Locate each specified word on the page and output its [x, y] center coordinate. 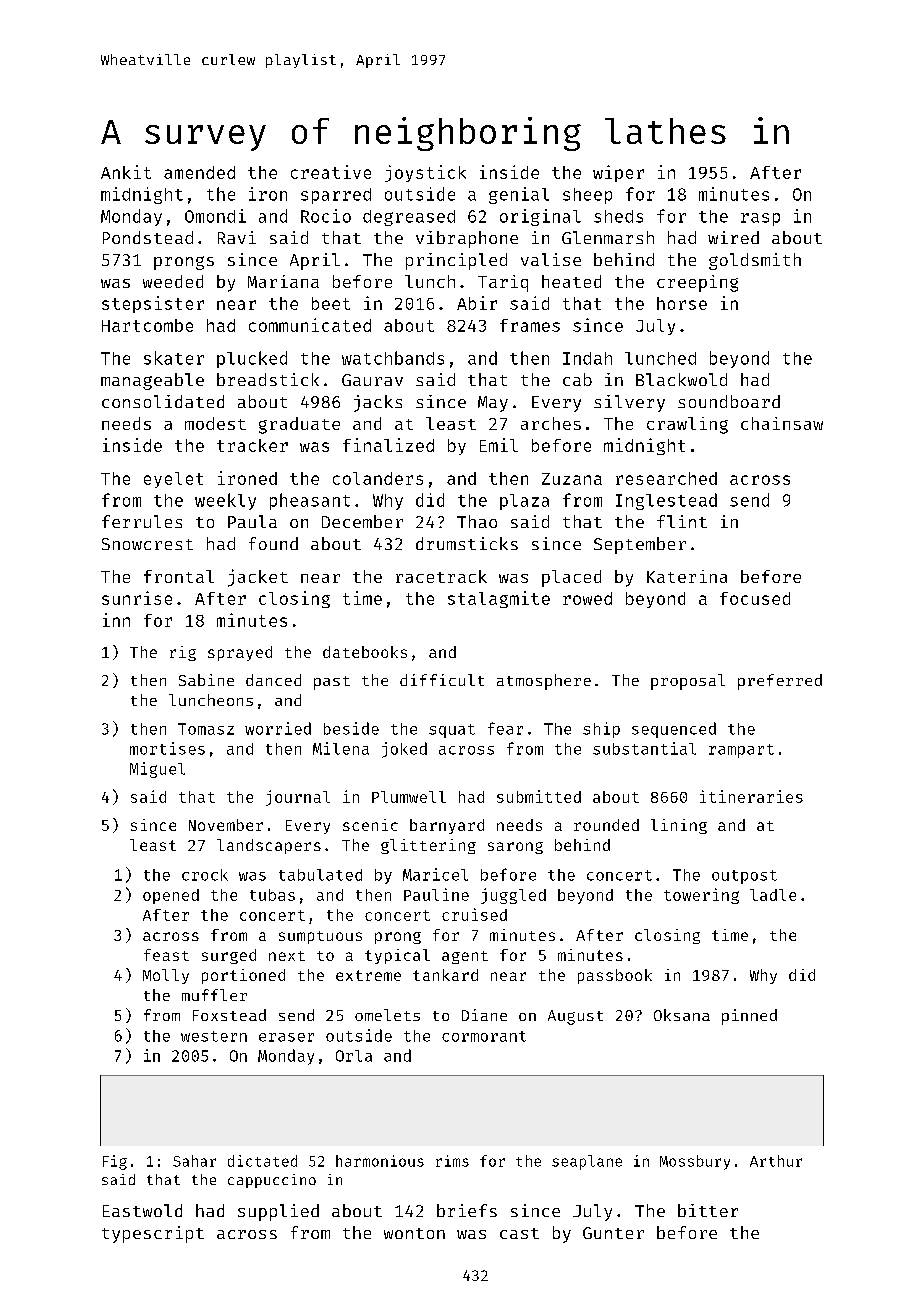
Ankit [126, 172]
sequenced [674, 730]
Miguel [157, 770]
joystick [425, 173]
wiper [618, 173]
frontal [179, 576]
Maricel [435, 874]
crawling [687, 425]
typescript [153, 1234]
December [362, 521]
